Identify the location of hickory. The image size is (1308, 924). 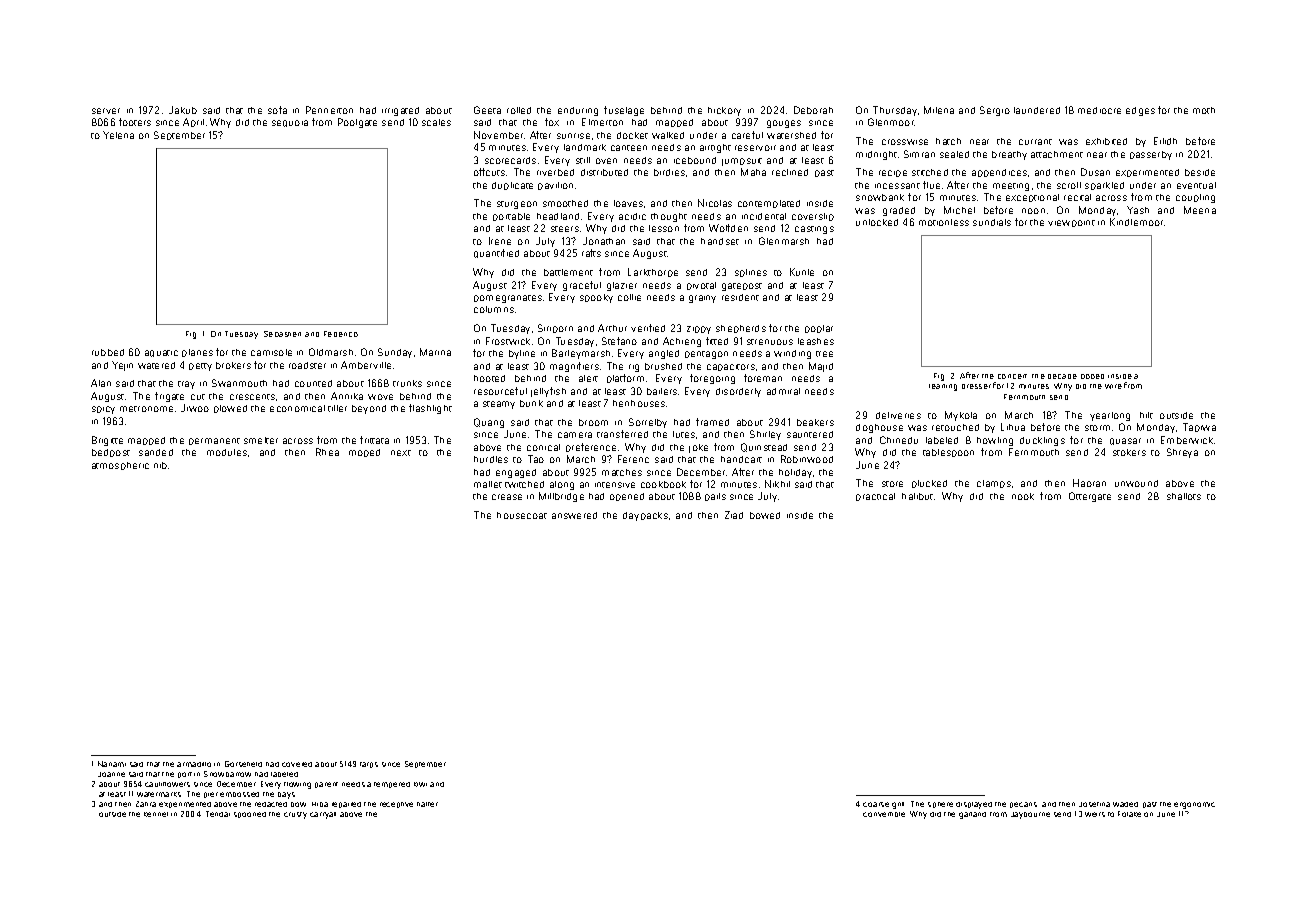
(724, 111).
